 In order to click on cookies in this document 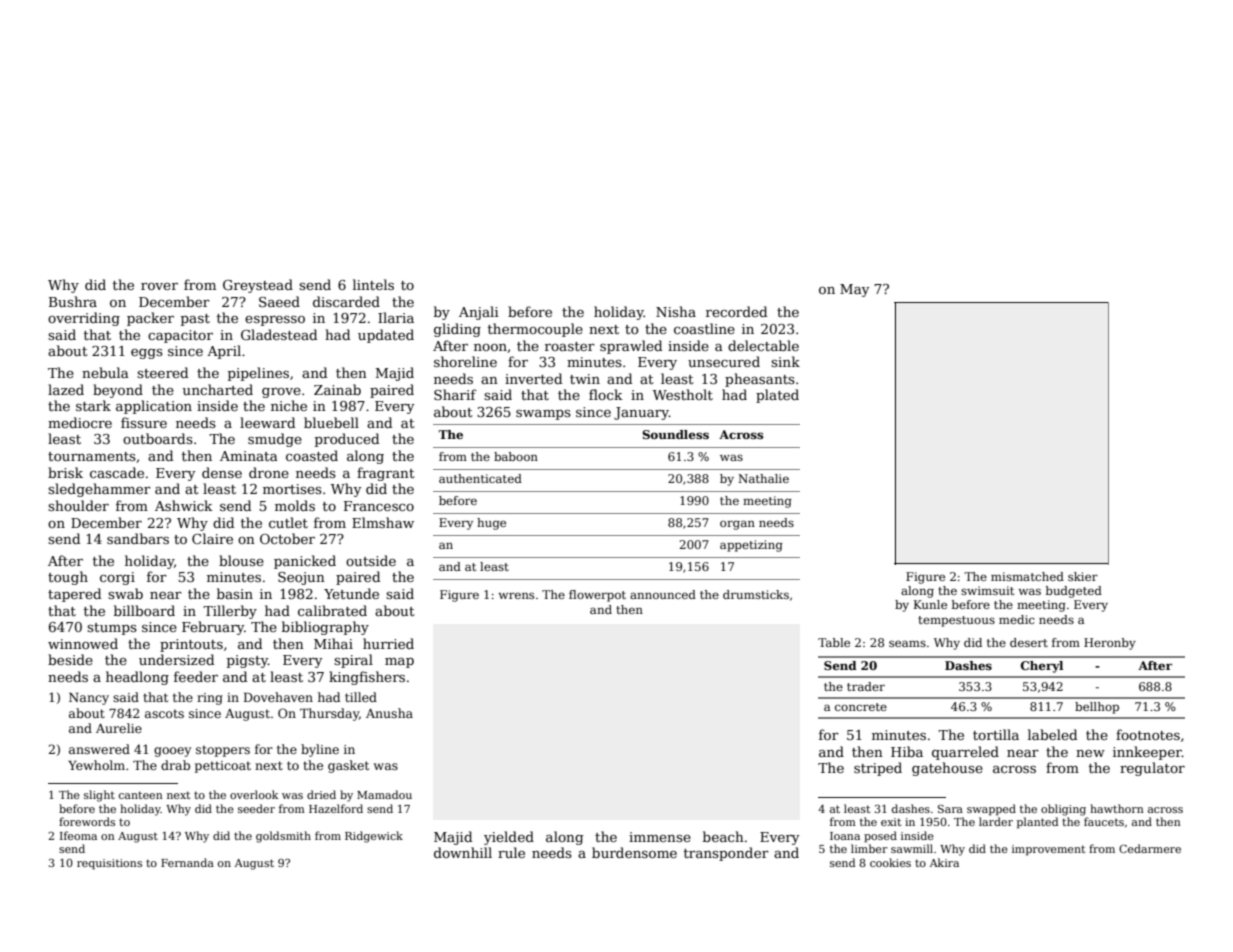, I will do `click(890, 862)`.
